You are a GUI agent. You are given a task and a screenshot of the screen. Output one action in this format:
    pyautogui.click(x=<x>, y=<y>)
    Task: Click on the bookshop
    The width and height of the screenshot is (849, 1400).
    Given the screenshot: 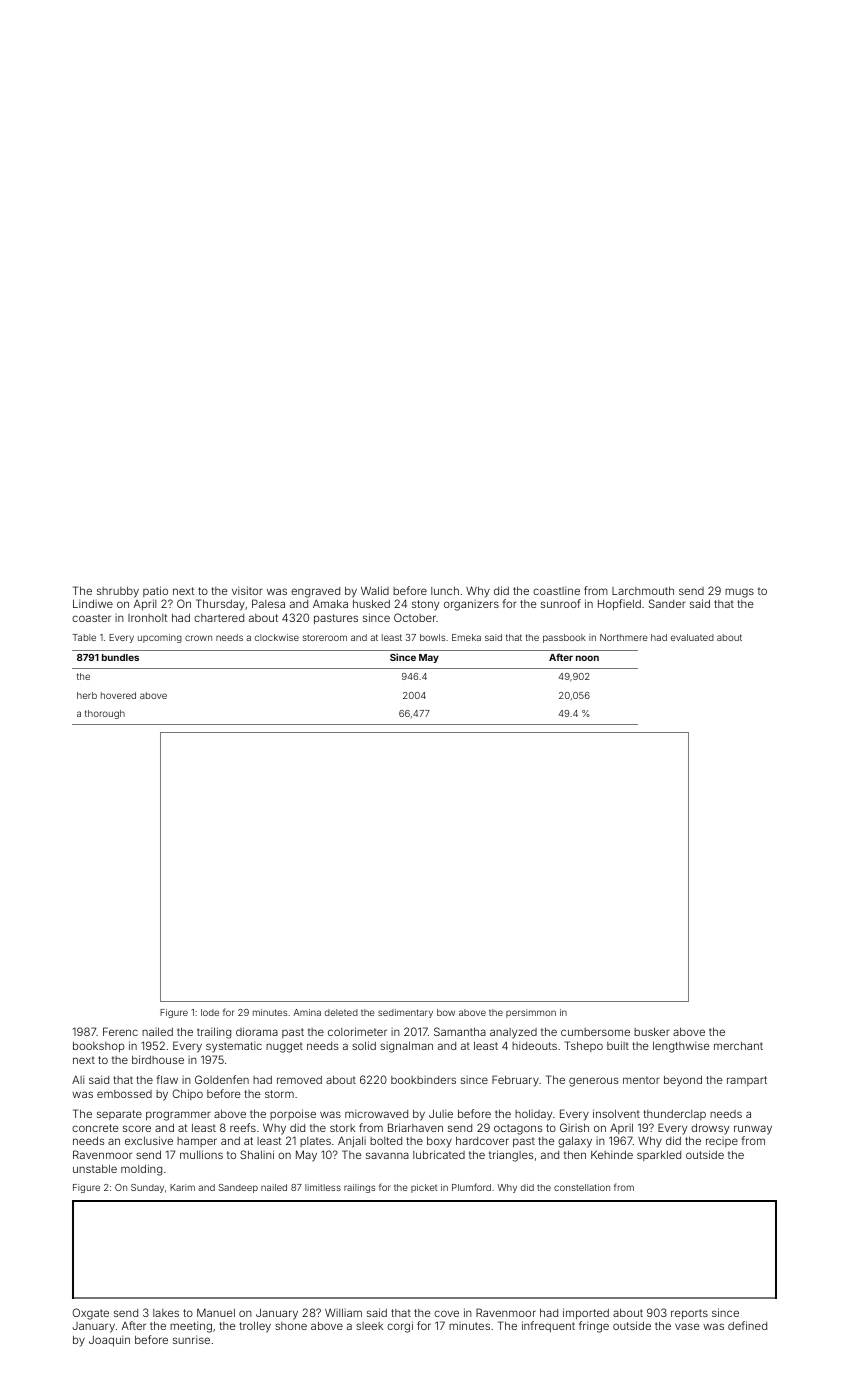 What is the action you would take?
    pyautogui.click(x=98, y=1047)
